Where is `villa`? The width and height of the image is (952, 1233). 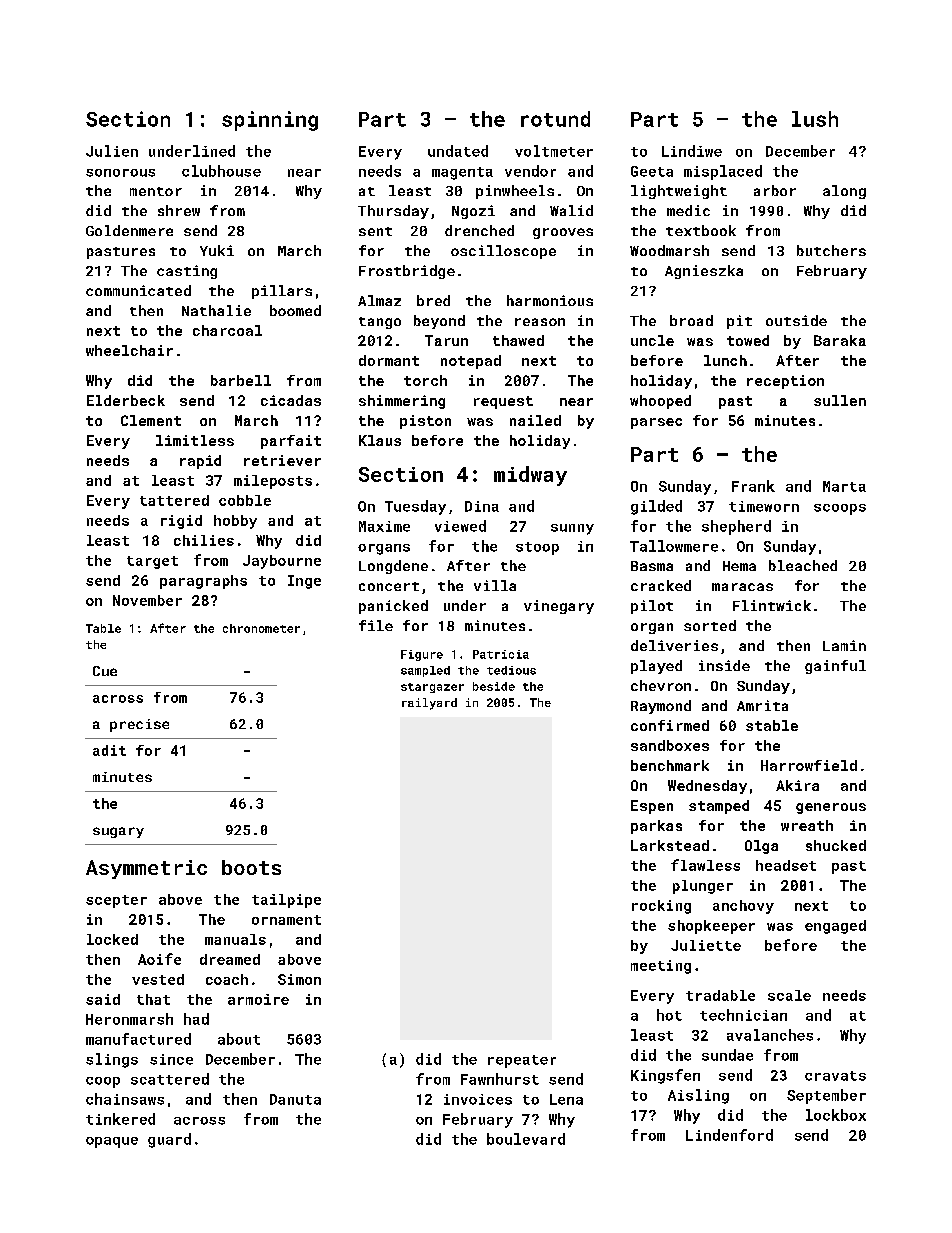
villa is located at coordinates (495, 585).
